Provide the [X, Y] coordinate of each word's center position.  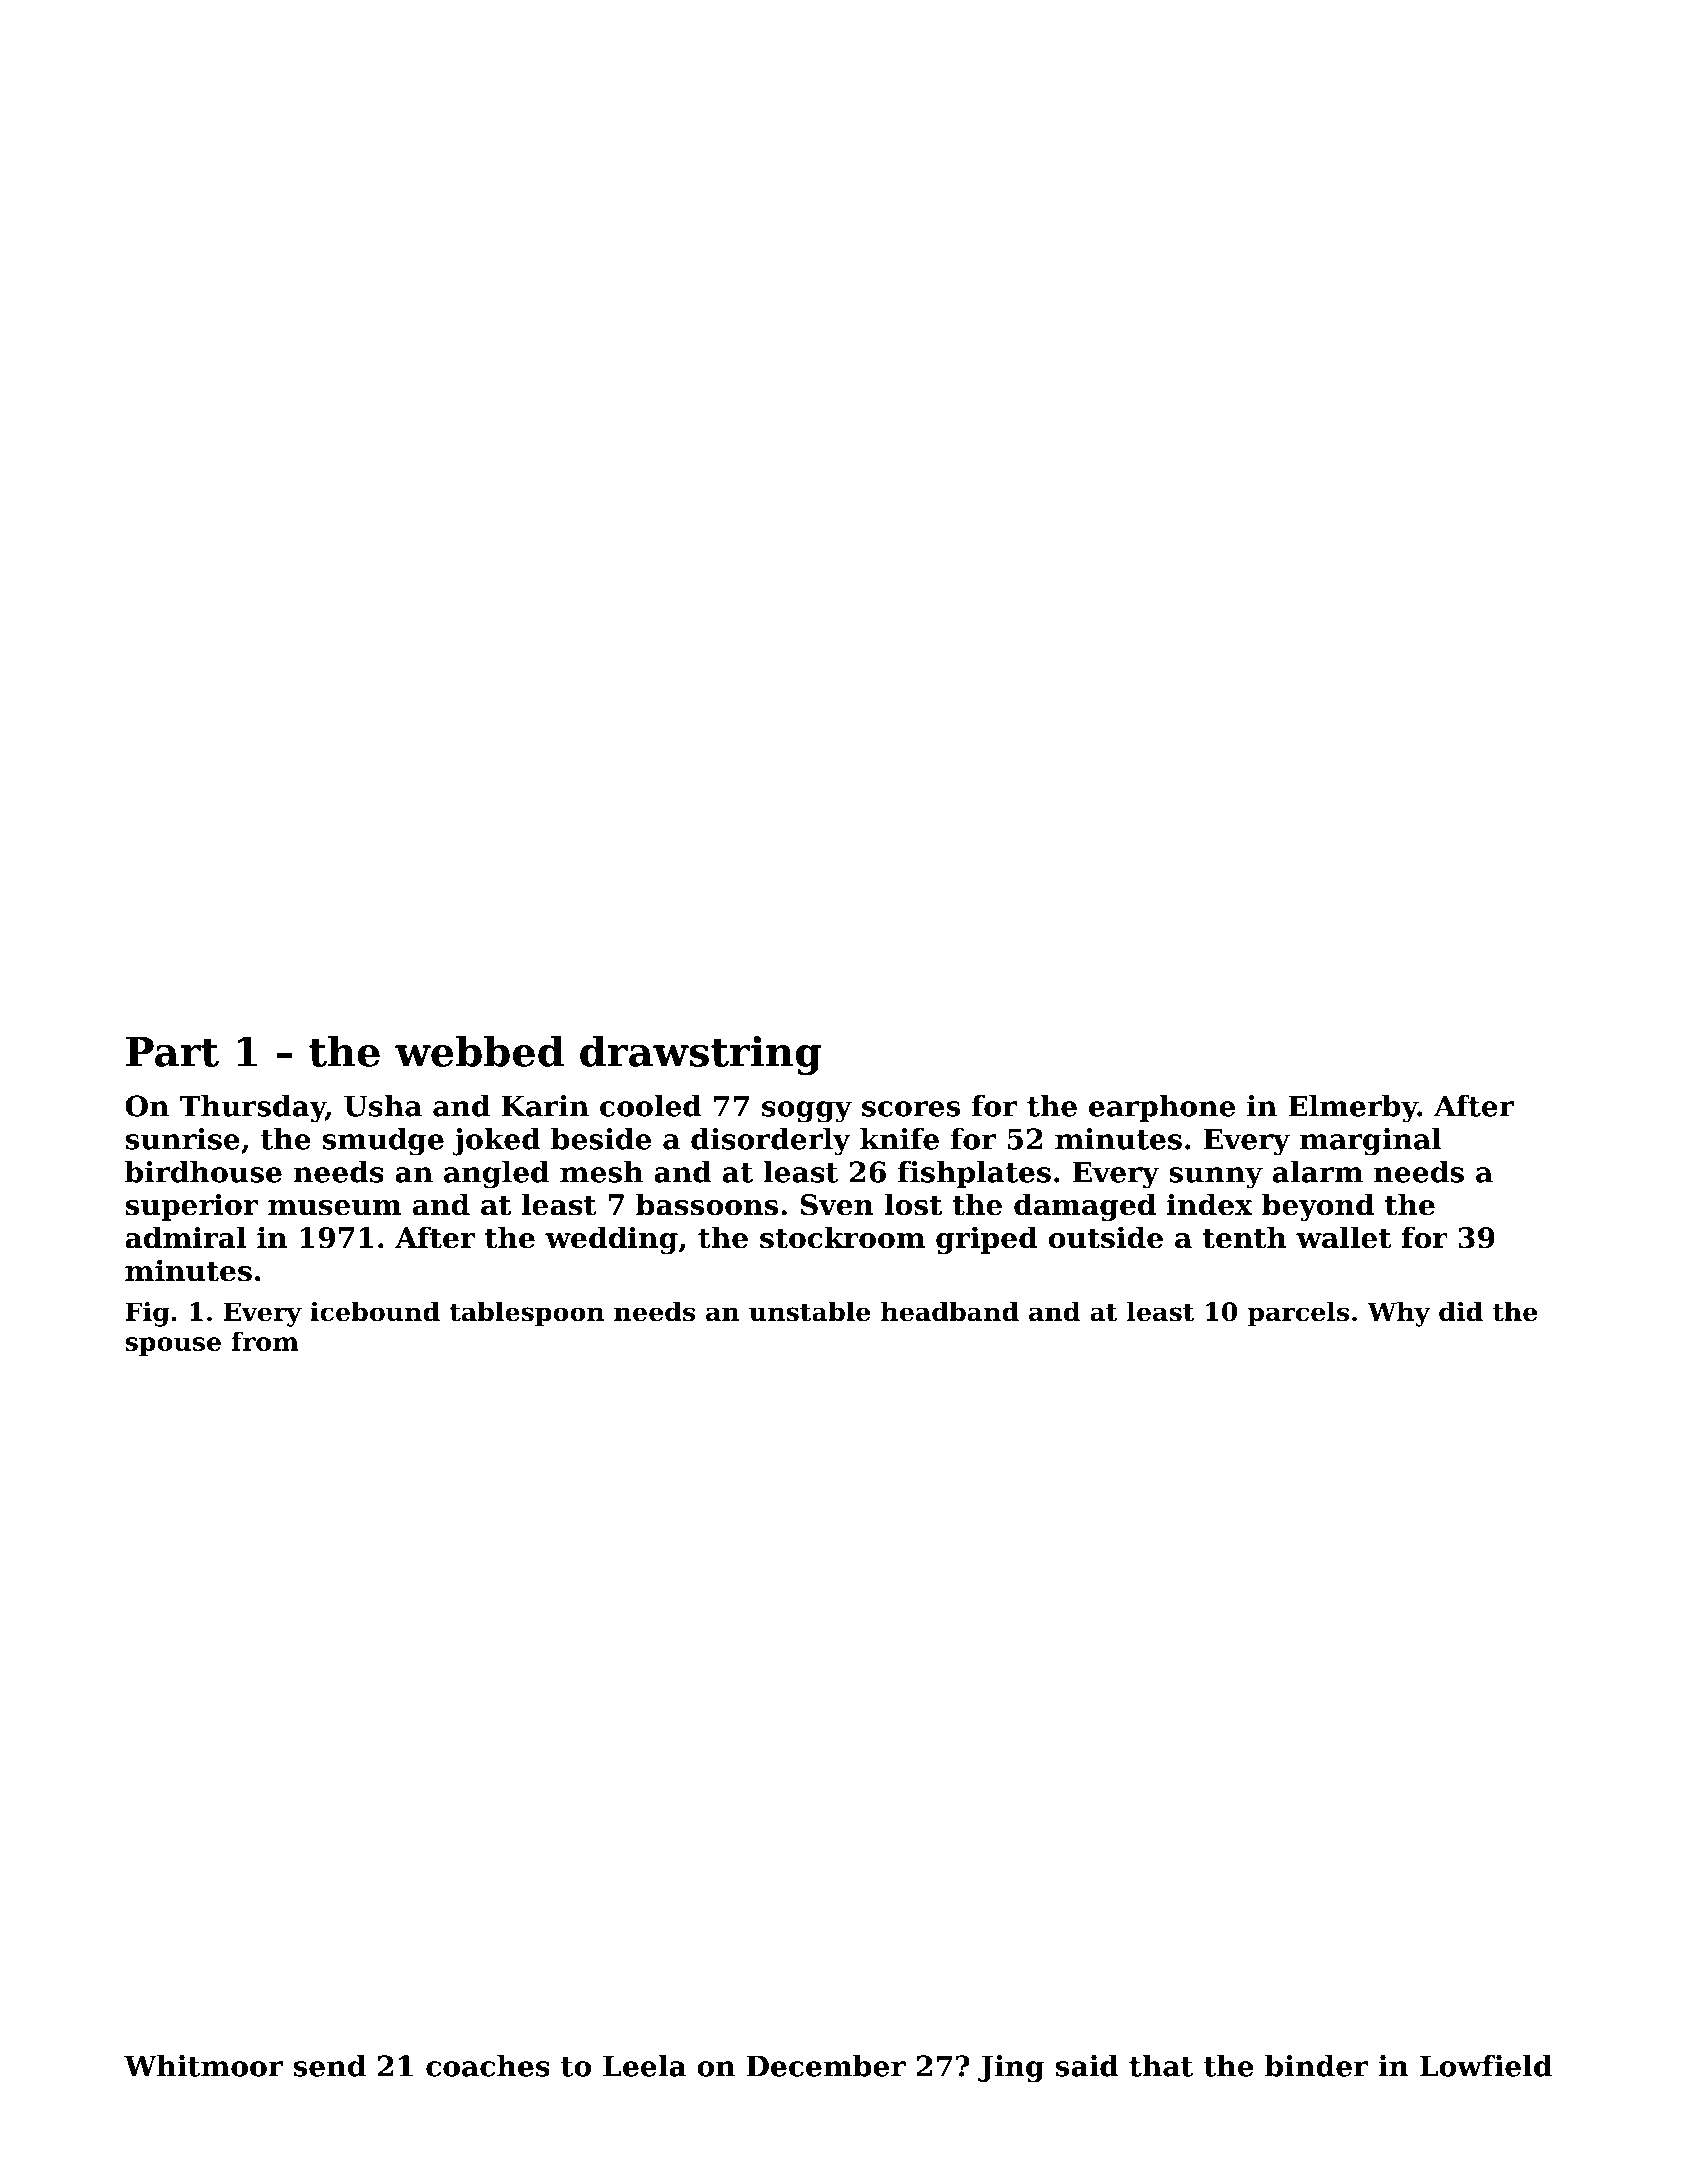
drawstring [701, 1055]
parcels [1298, 1314]
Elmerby [1353, 1109]
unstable [809, 1311]
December [826, 2066]
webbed [479, 1051]
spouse [173, 1346]
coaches [488, 2066]
